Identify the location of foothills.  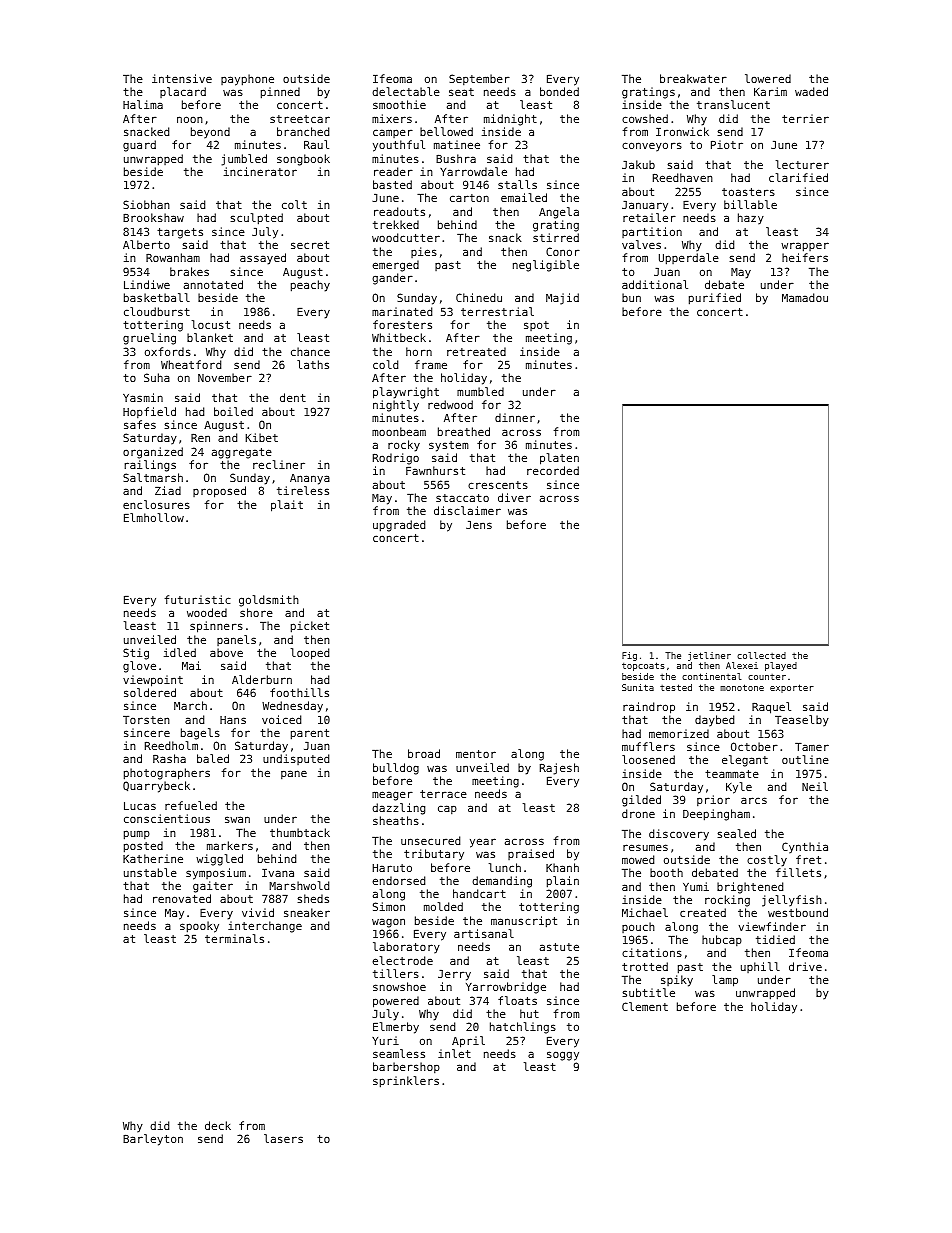
(299, 692).
